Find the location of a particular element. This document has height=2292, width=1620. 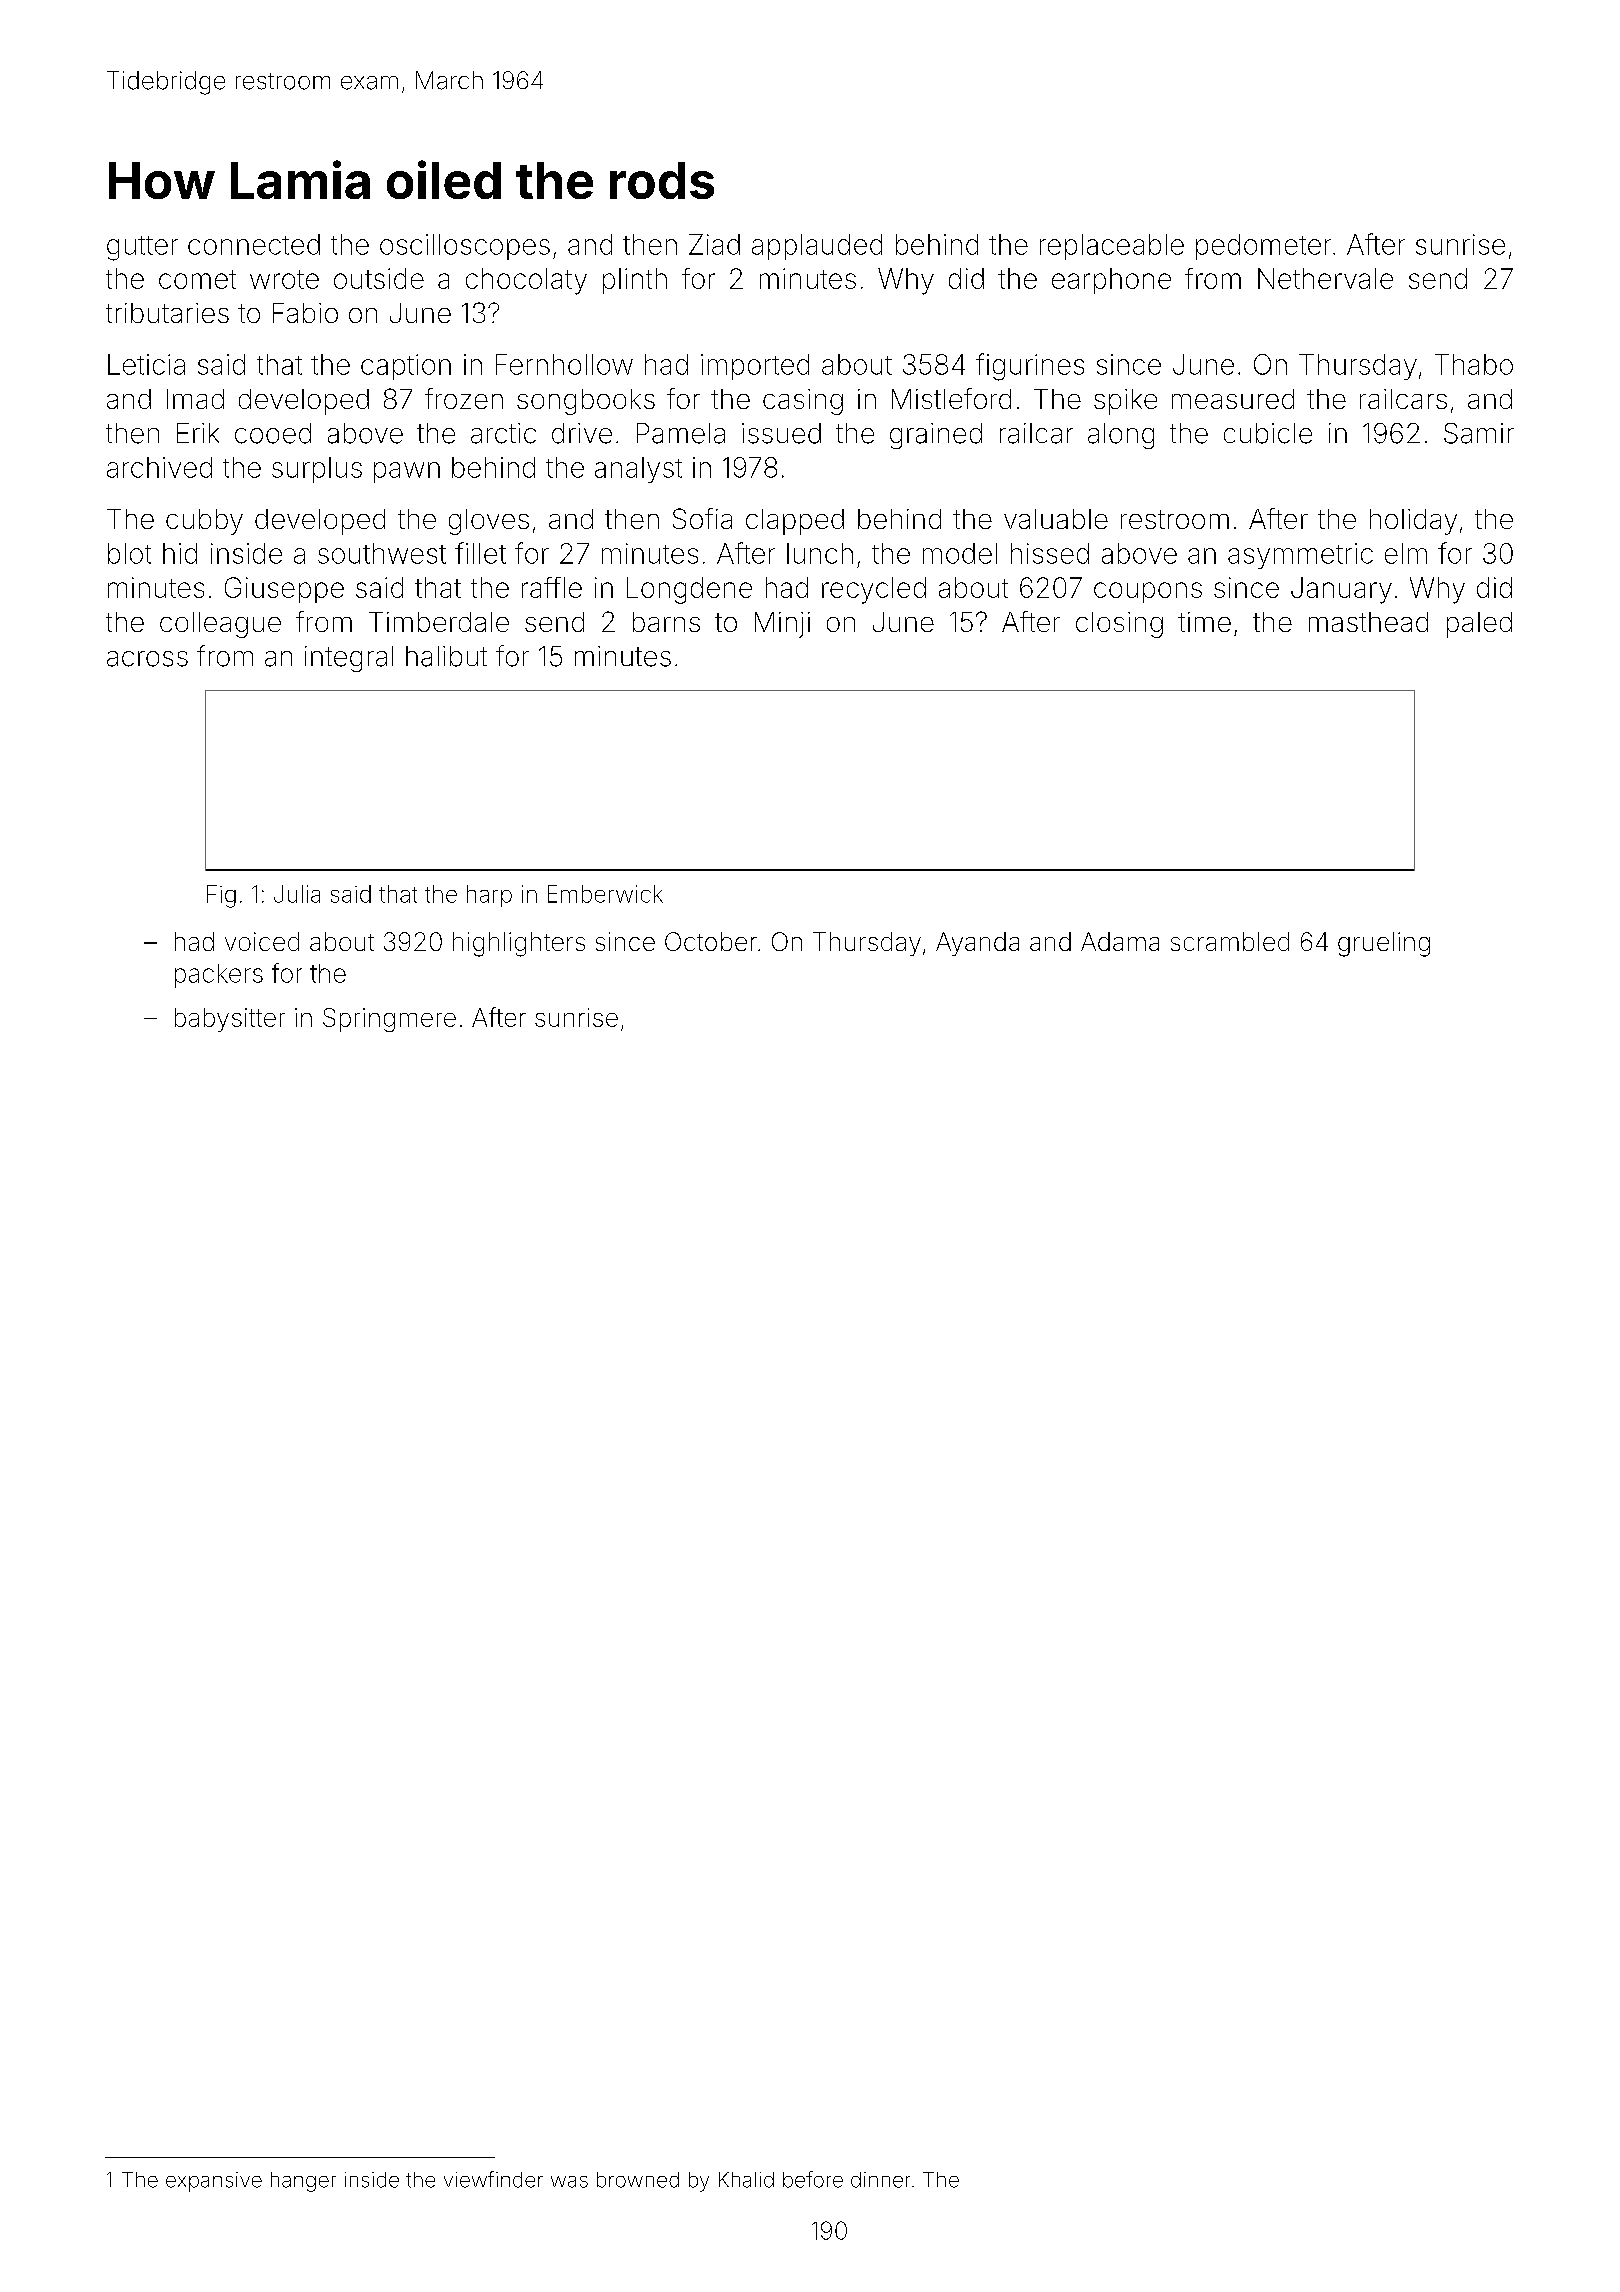

dinner is located at coordinates (880, 2180).
